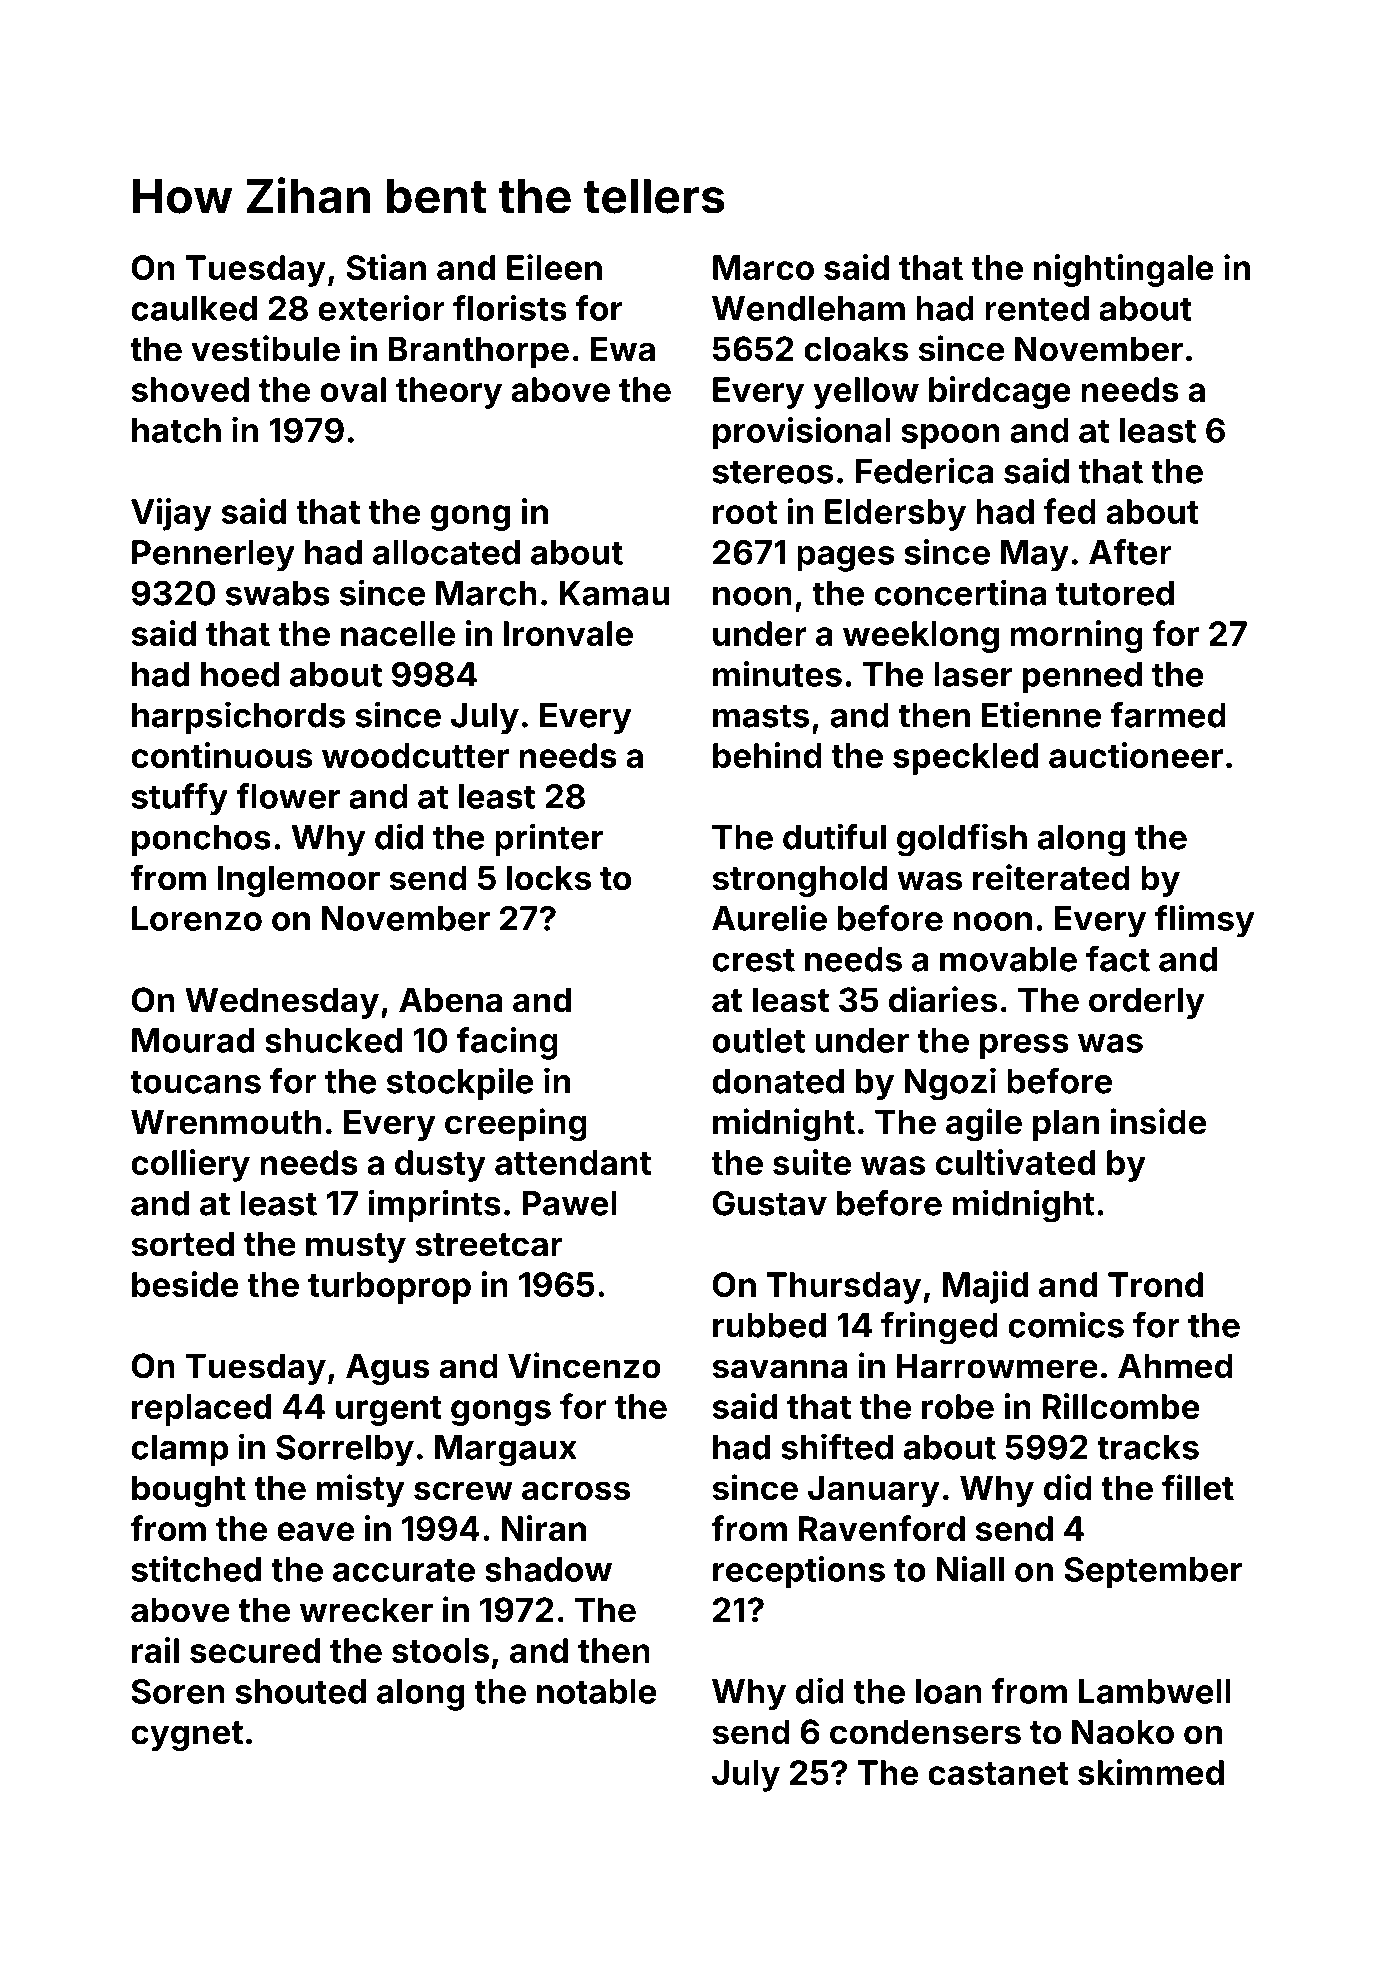 This screenshot has width=1386, height=1969. What do you see at coordinates (1130, 552) in the screenshot?
I see `After` at bounding box center [1130, 552].
